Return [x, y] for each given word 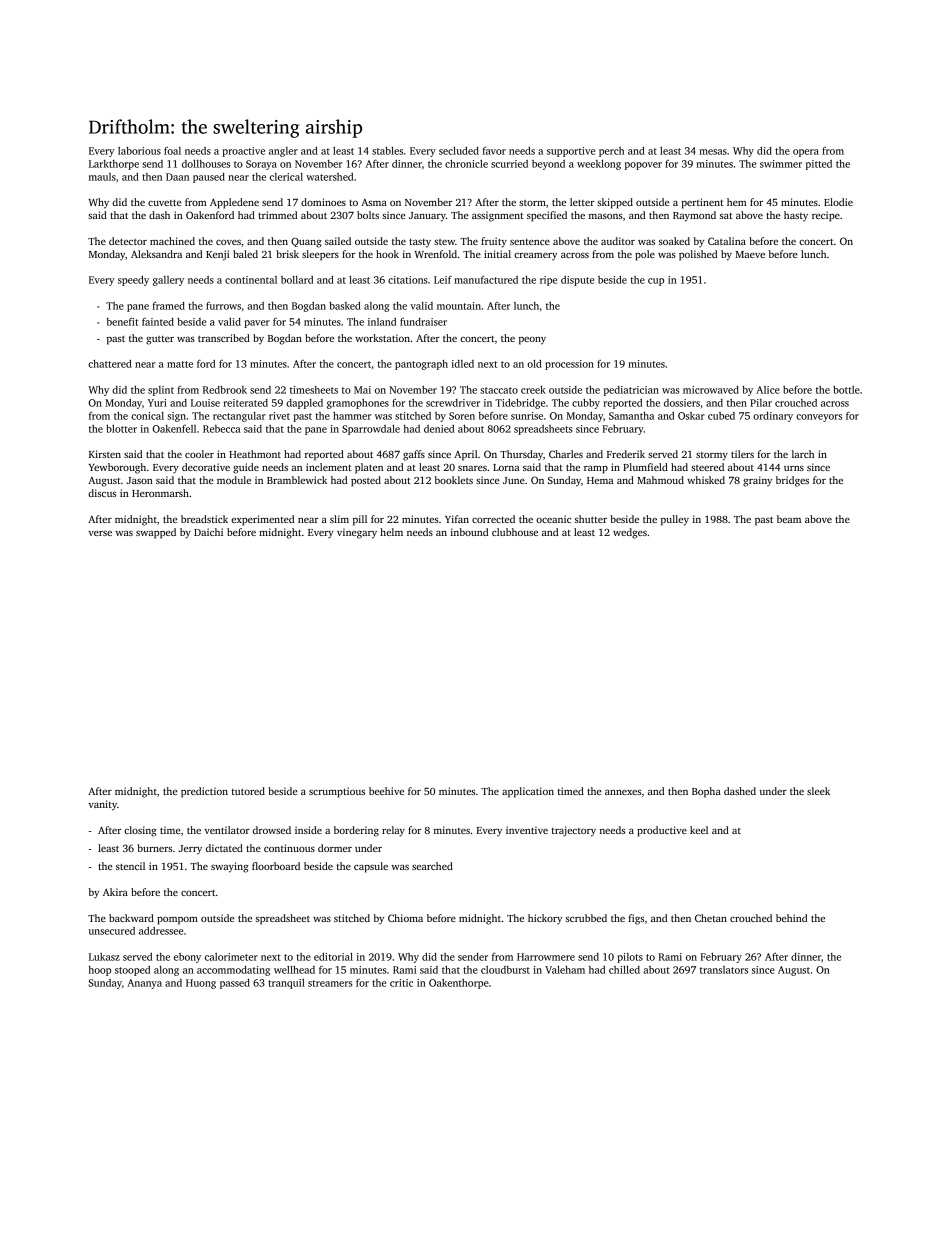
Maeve [750, 254]
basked [345, 306]
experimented [262, 520]
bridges [792, 481]
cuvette [165, 203]
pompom [177, 921]
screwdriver [453, 403]
